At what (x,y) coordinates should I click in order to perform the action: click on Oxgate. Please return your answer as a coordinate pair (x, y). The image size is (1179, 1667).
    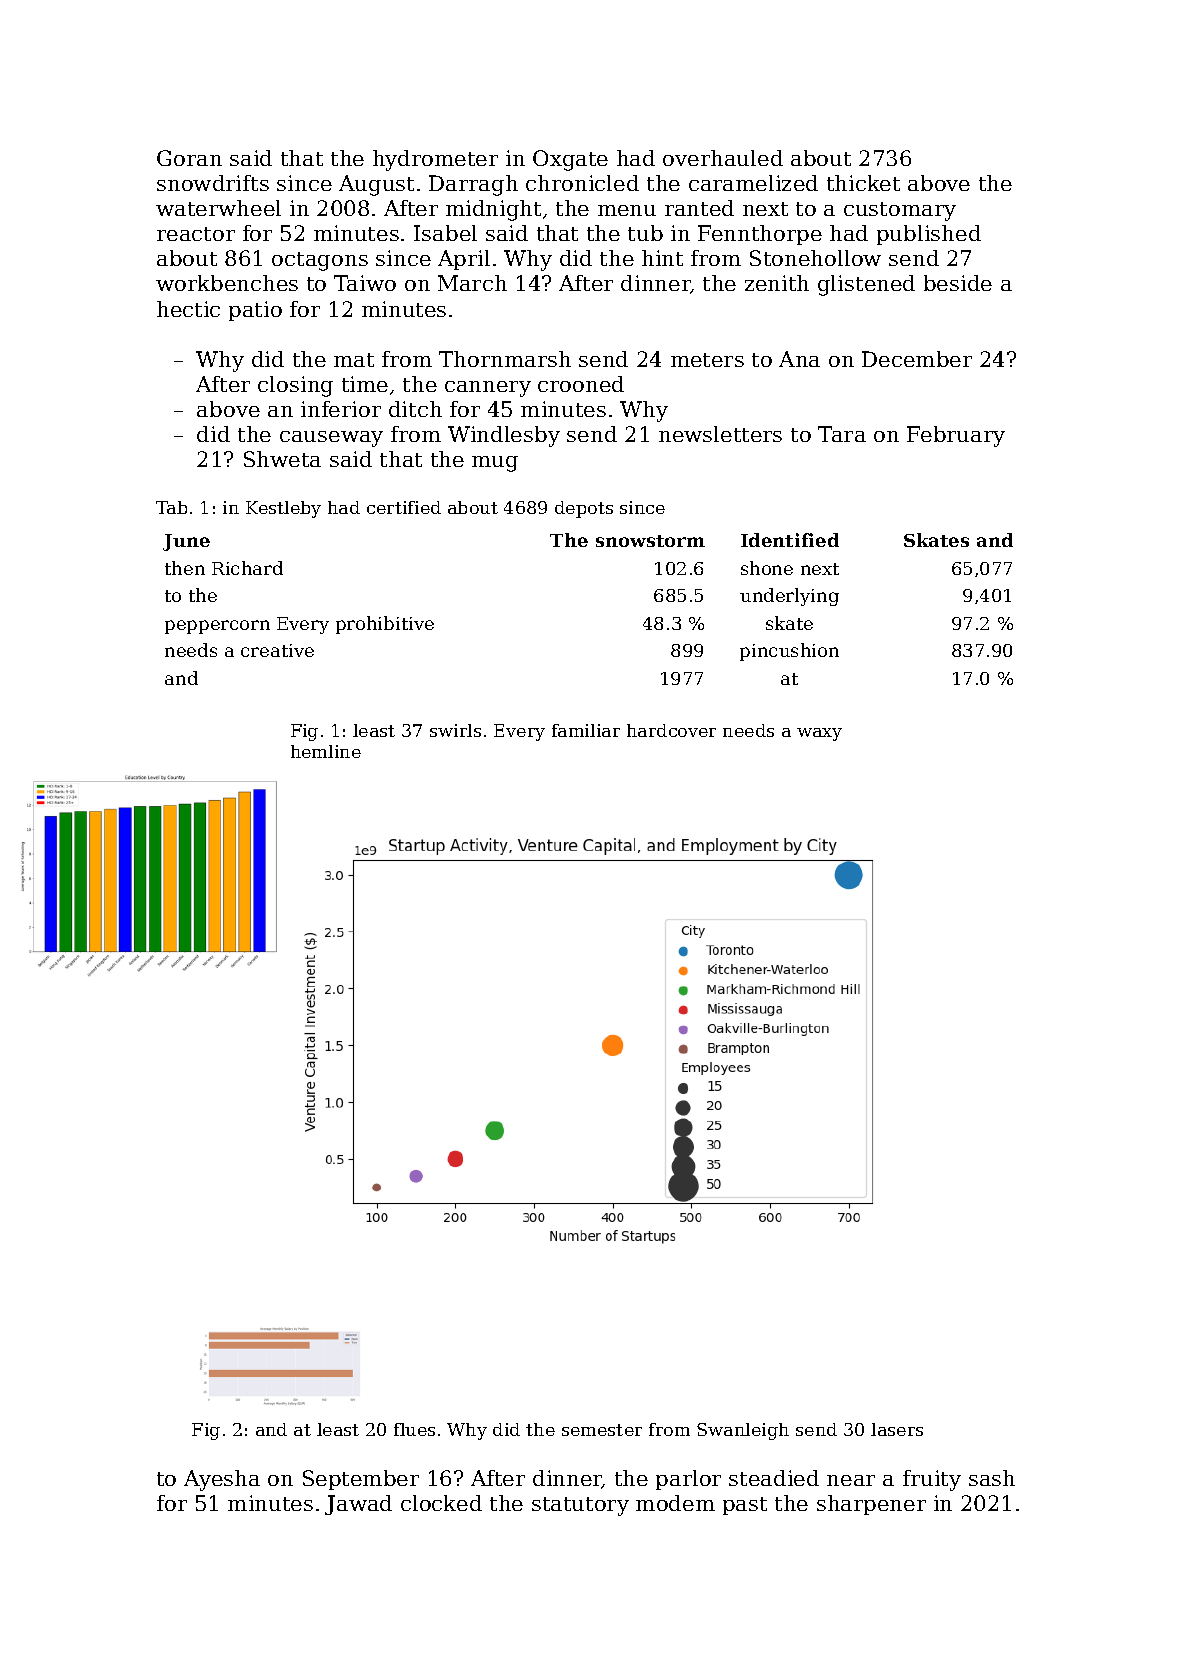
    Looking at the image, I should click on (570, 160).
